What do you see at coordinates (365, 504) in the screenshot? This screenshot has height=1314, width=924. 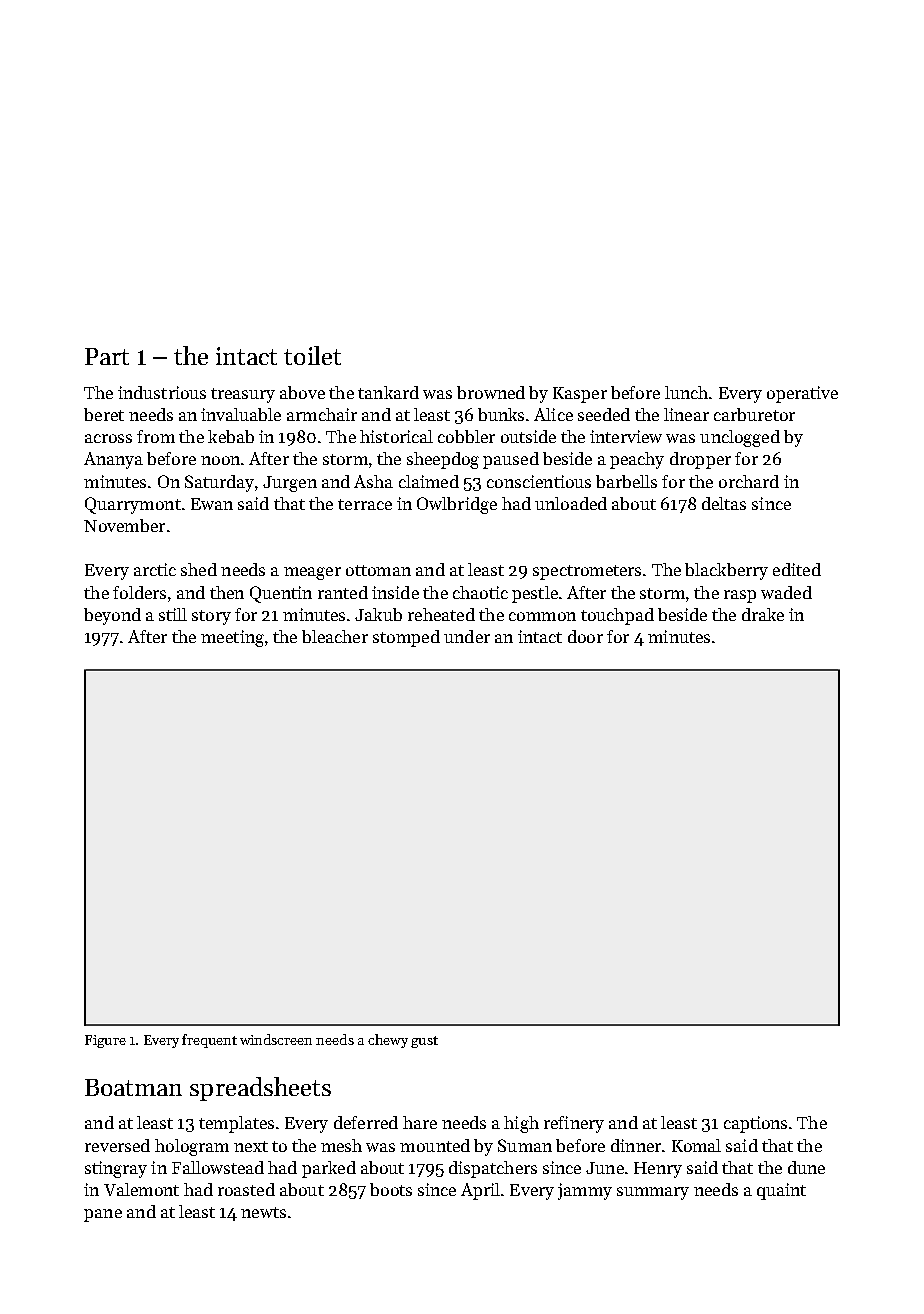 I see `terrace` at bounding box center [365, 504].
